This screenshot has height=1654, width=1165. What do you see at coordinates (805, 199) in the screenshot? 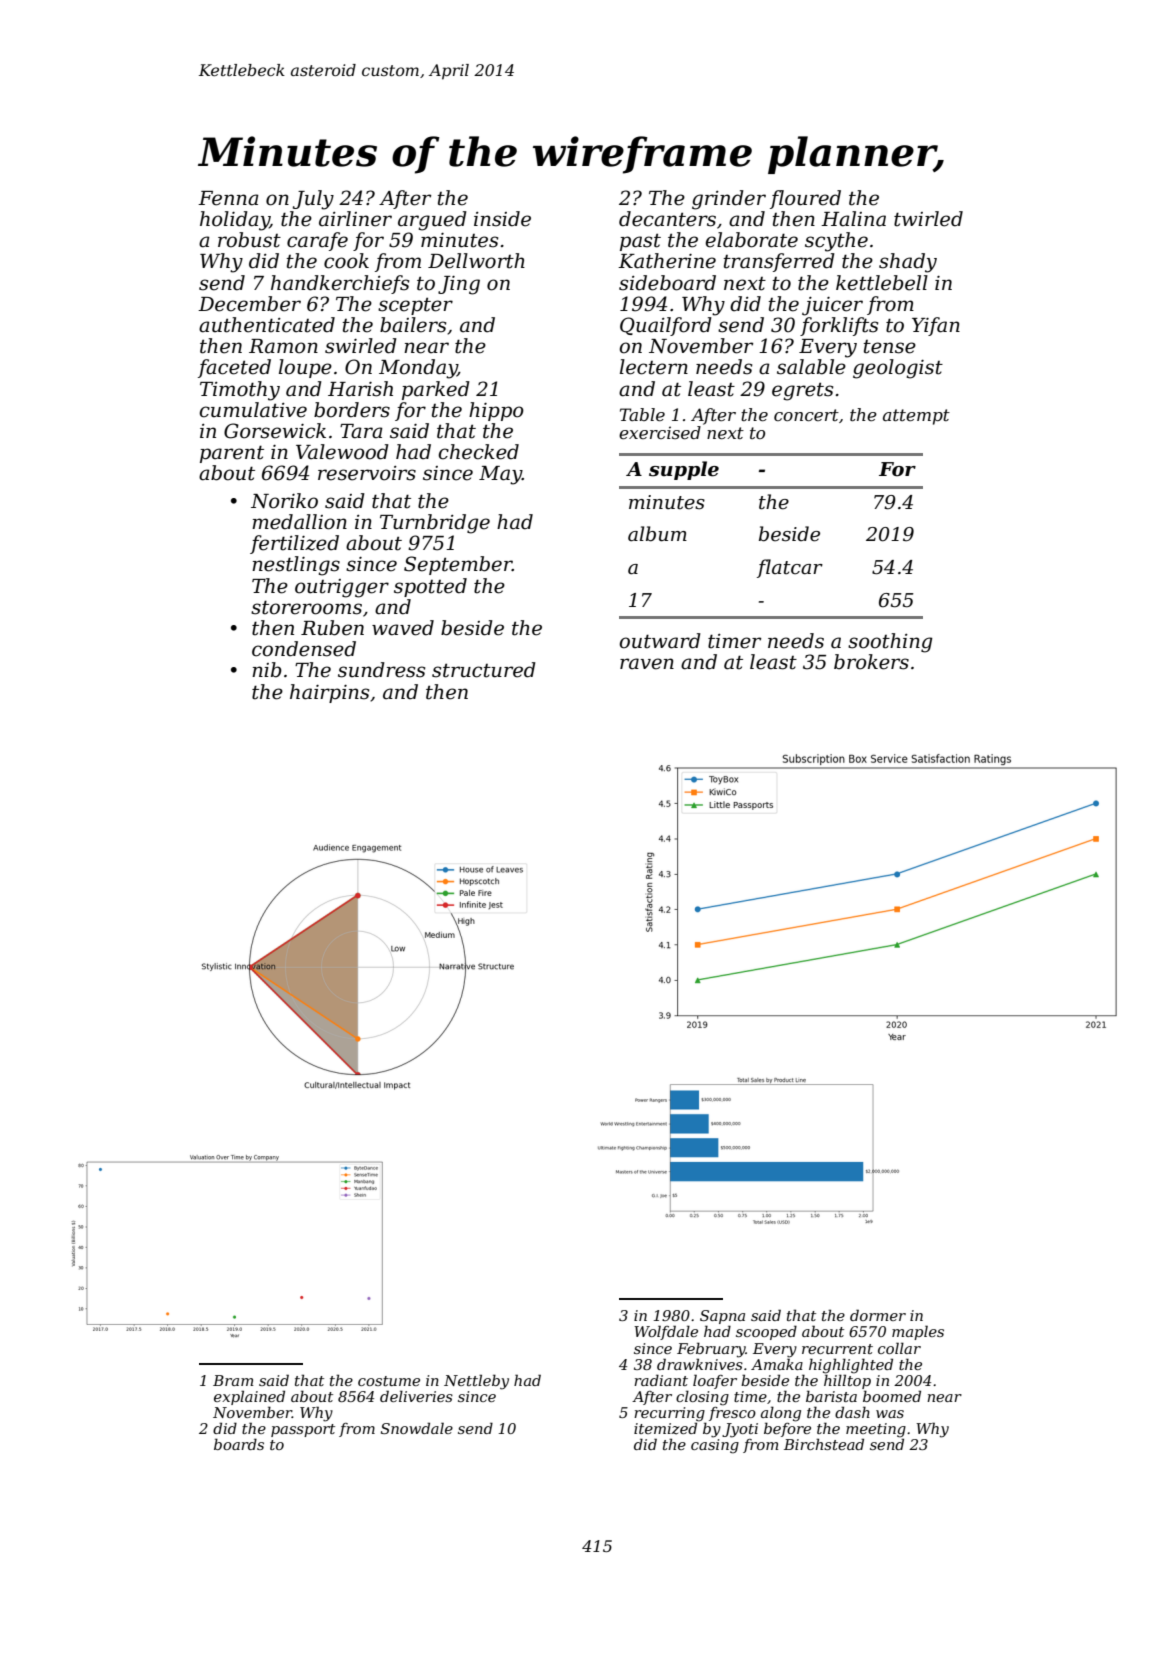
I see `floured` at bounding box center [805, 199].
